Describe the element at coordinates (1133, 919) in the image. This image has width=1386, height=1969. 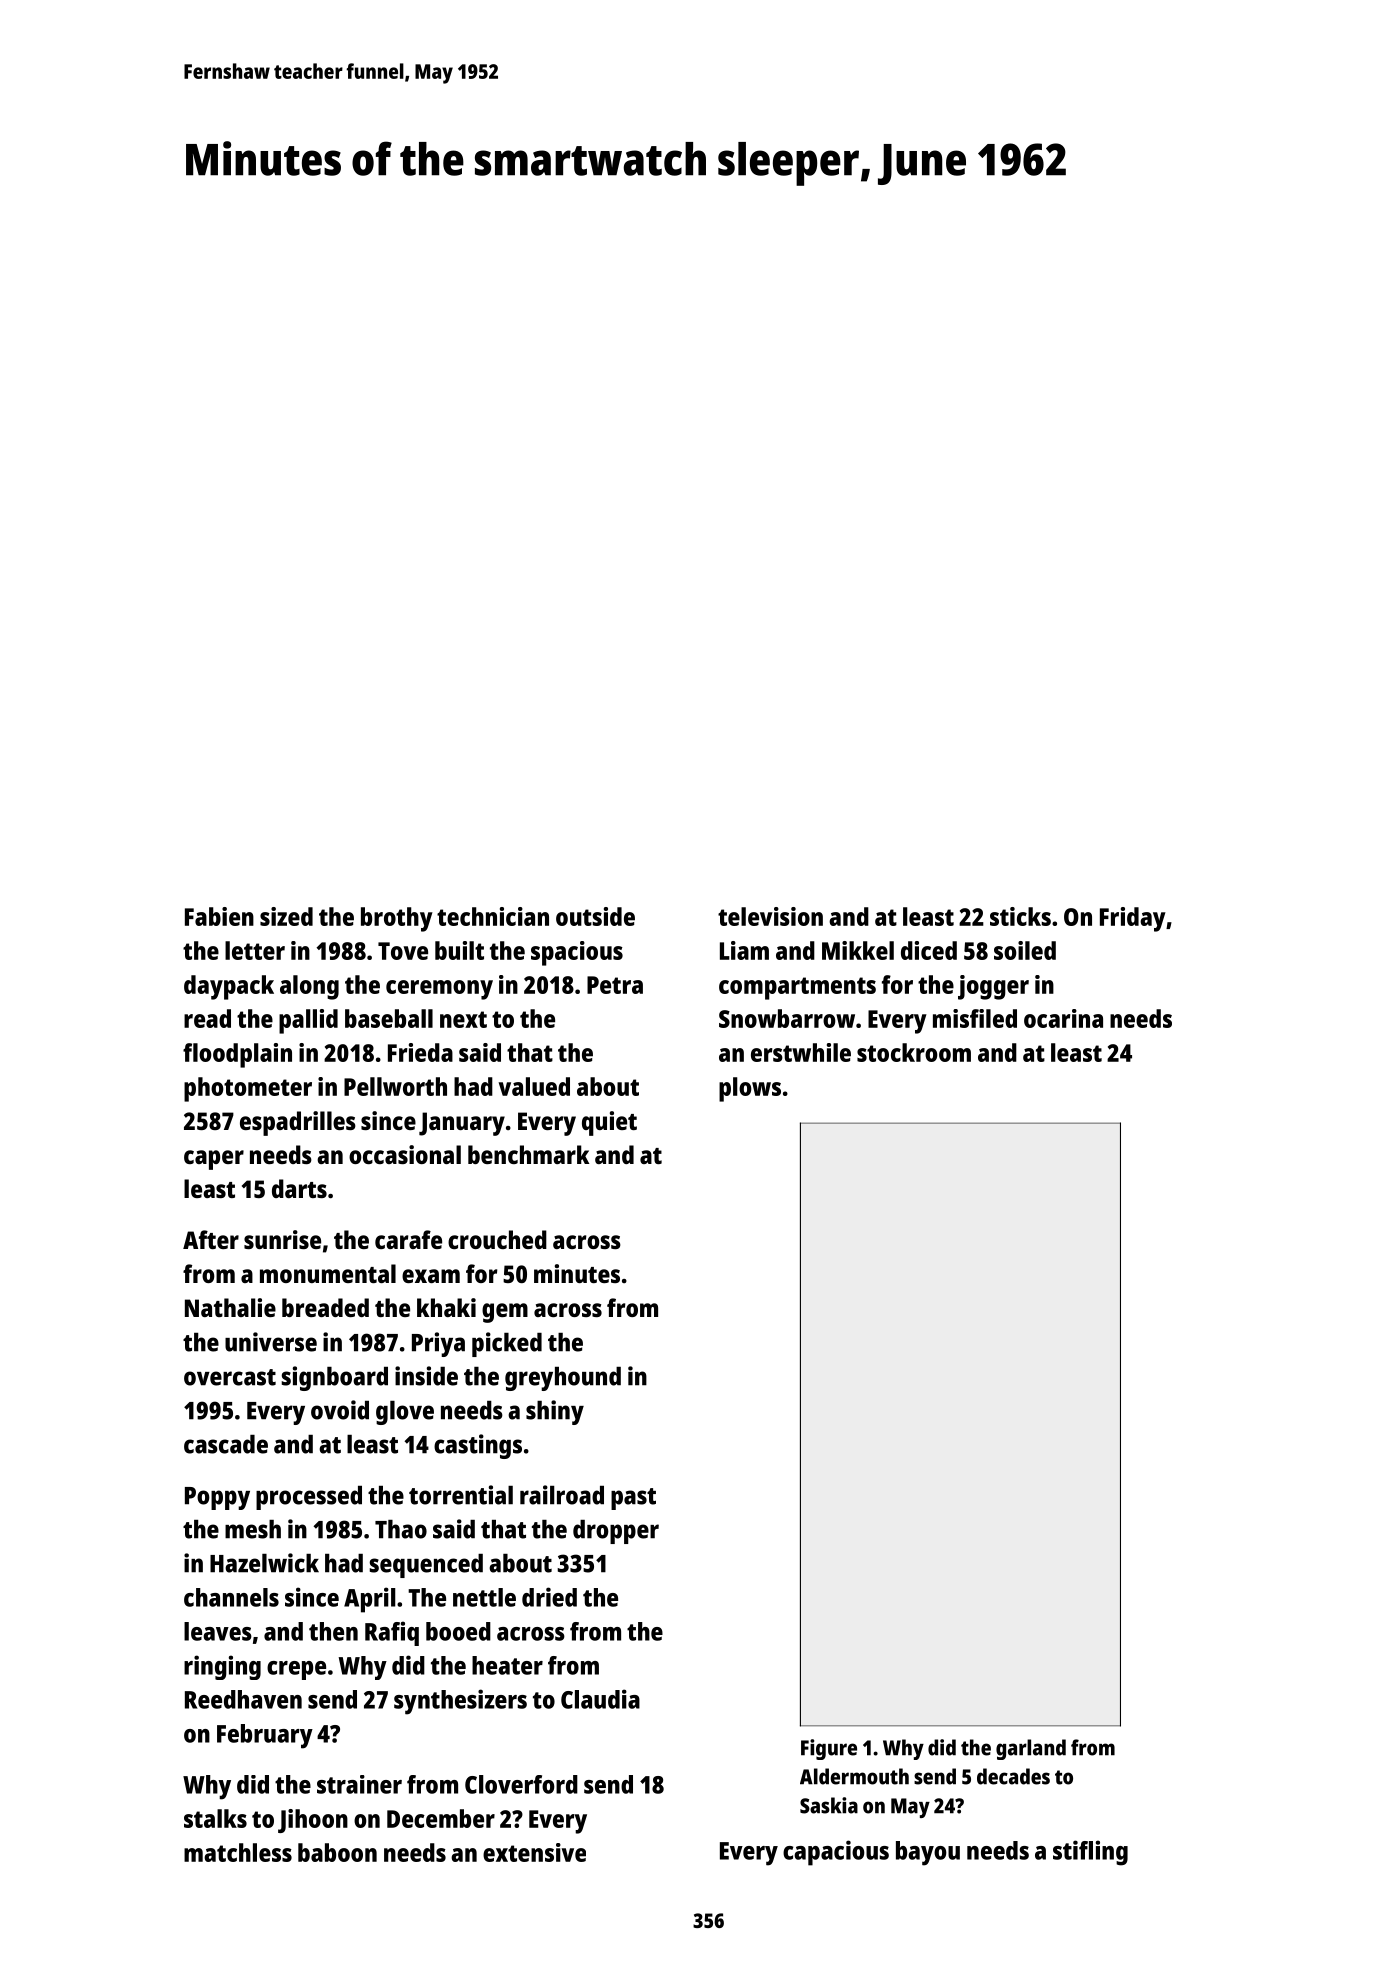
I see `Friday` at that location.
